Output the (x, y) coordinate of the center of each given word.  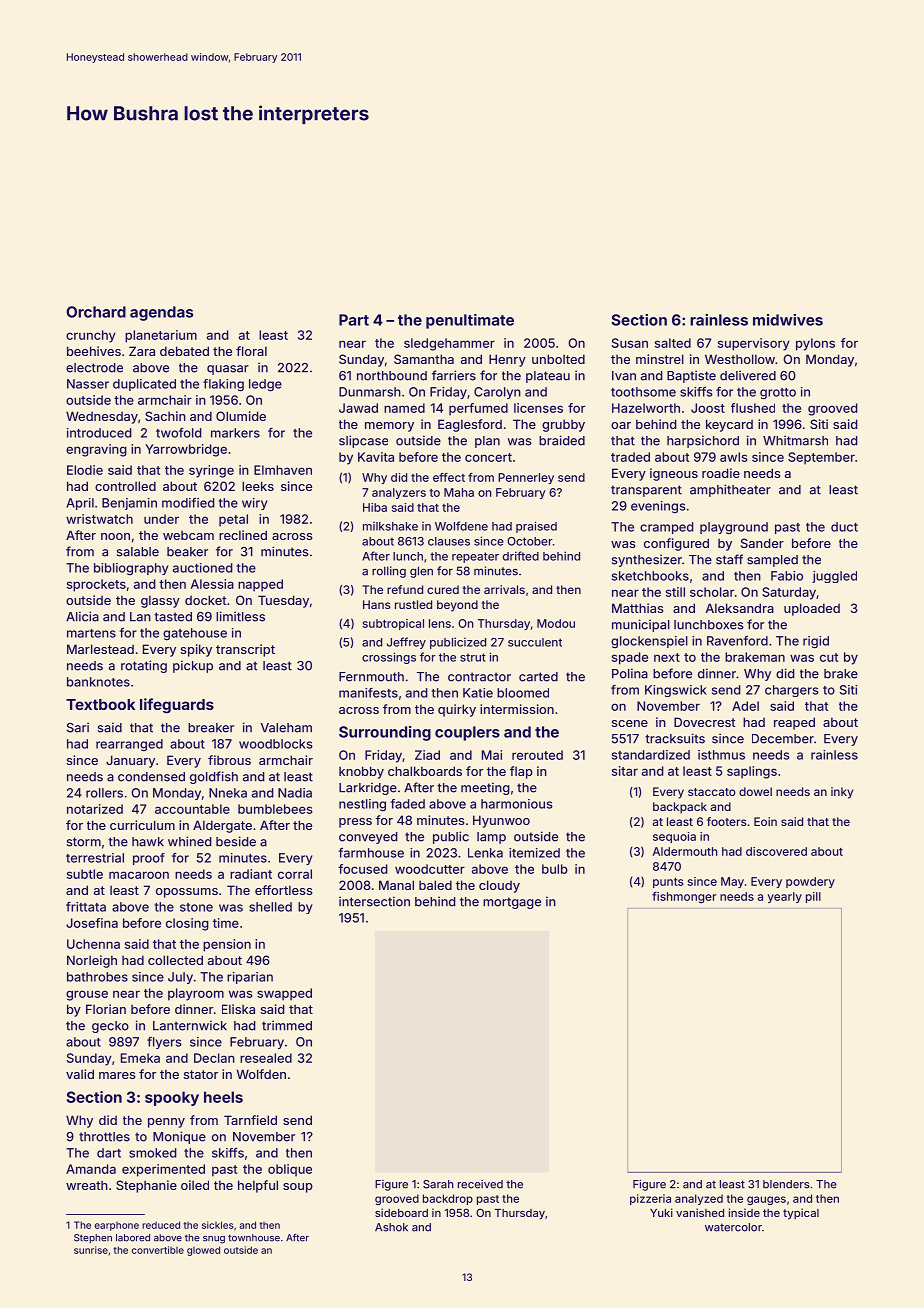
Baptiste (691, 376)
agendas (161, 313)
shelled (270, 907)
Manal (396, 885)
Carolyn (497, 393)
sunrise (91, 1250)
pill (813, 897)
